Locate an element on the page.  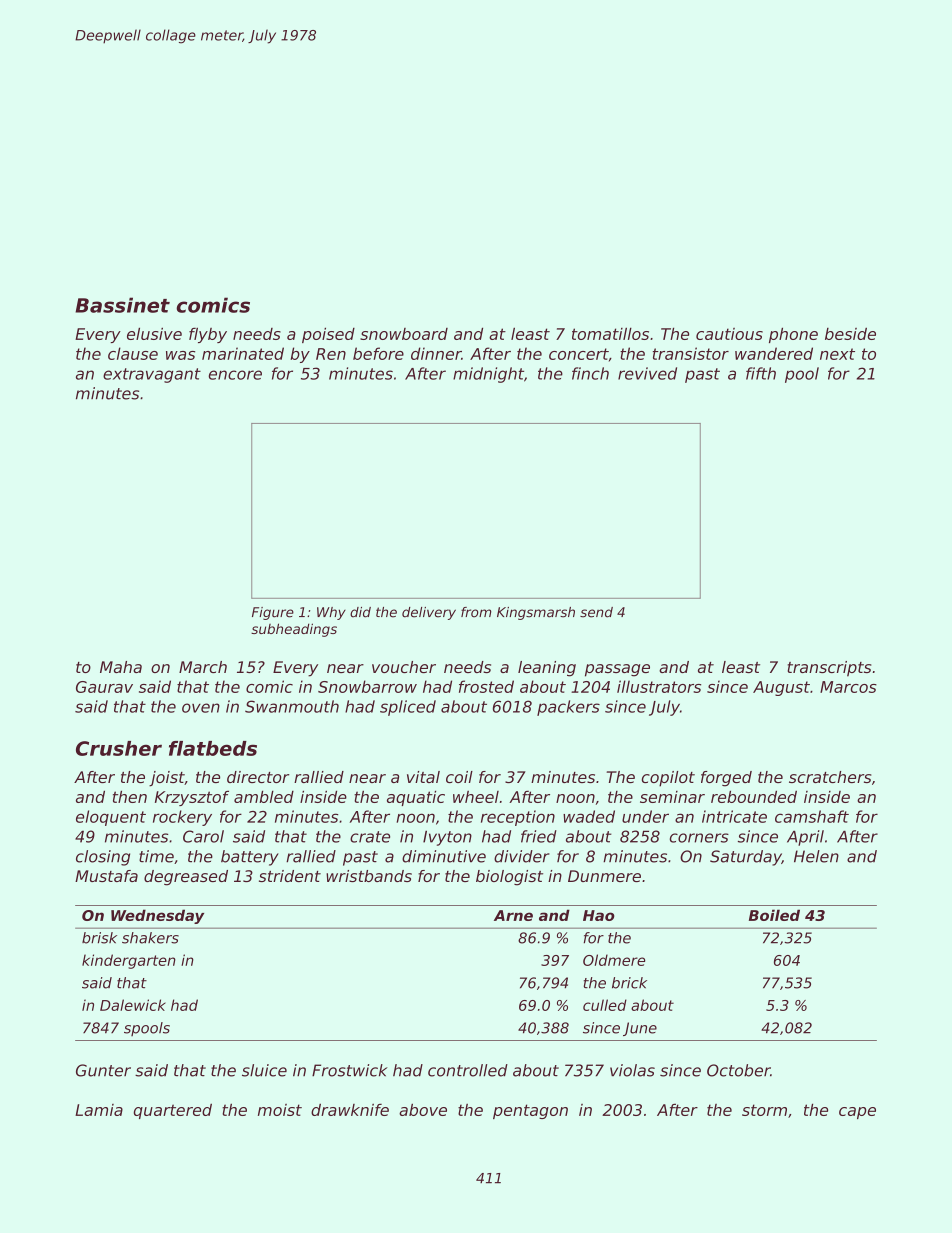
scratchers is located at coordinates (830, 777).
